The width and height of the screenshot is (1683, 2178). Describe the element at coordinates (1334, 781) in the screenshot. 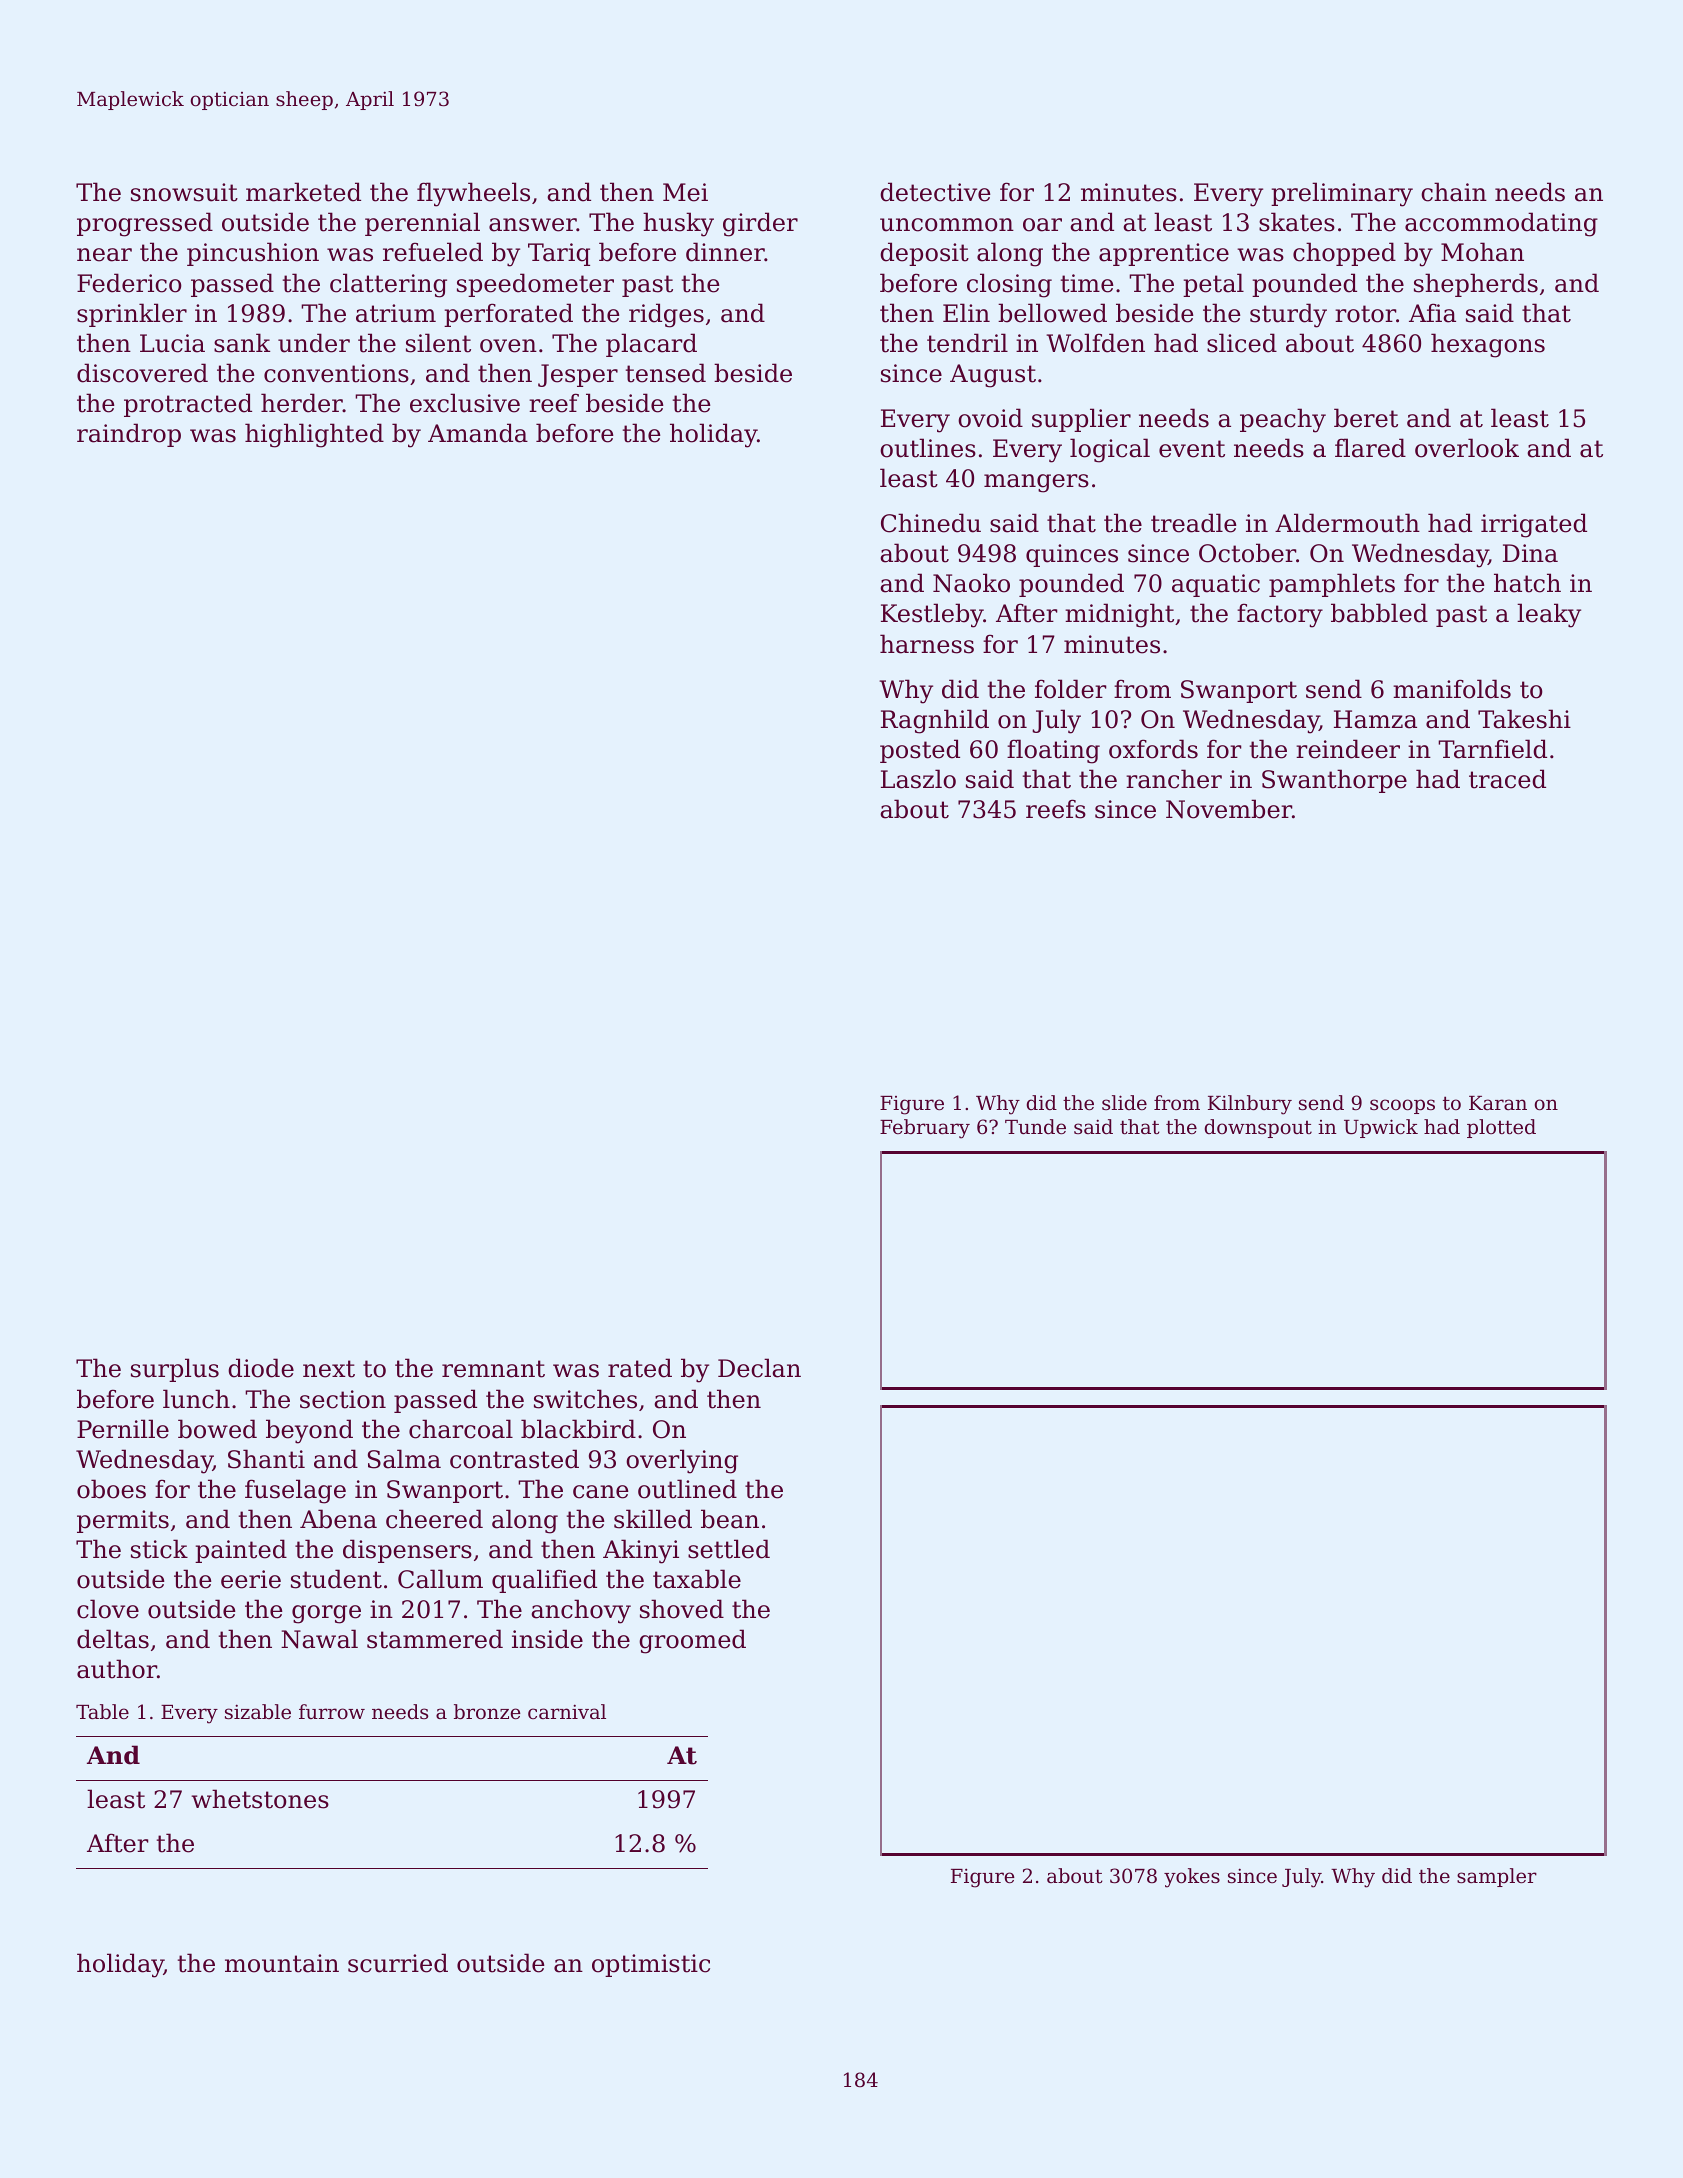

I see `Swanthorpe` at that location.
